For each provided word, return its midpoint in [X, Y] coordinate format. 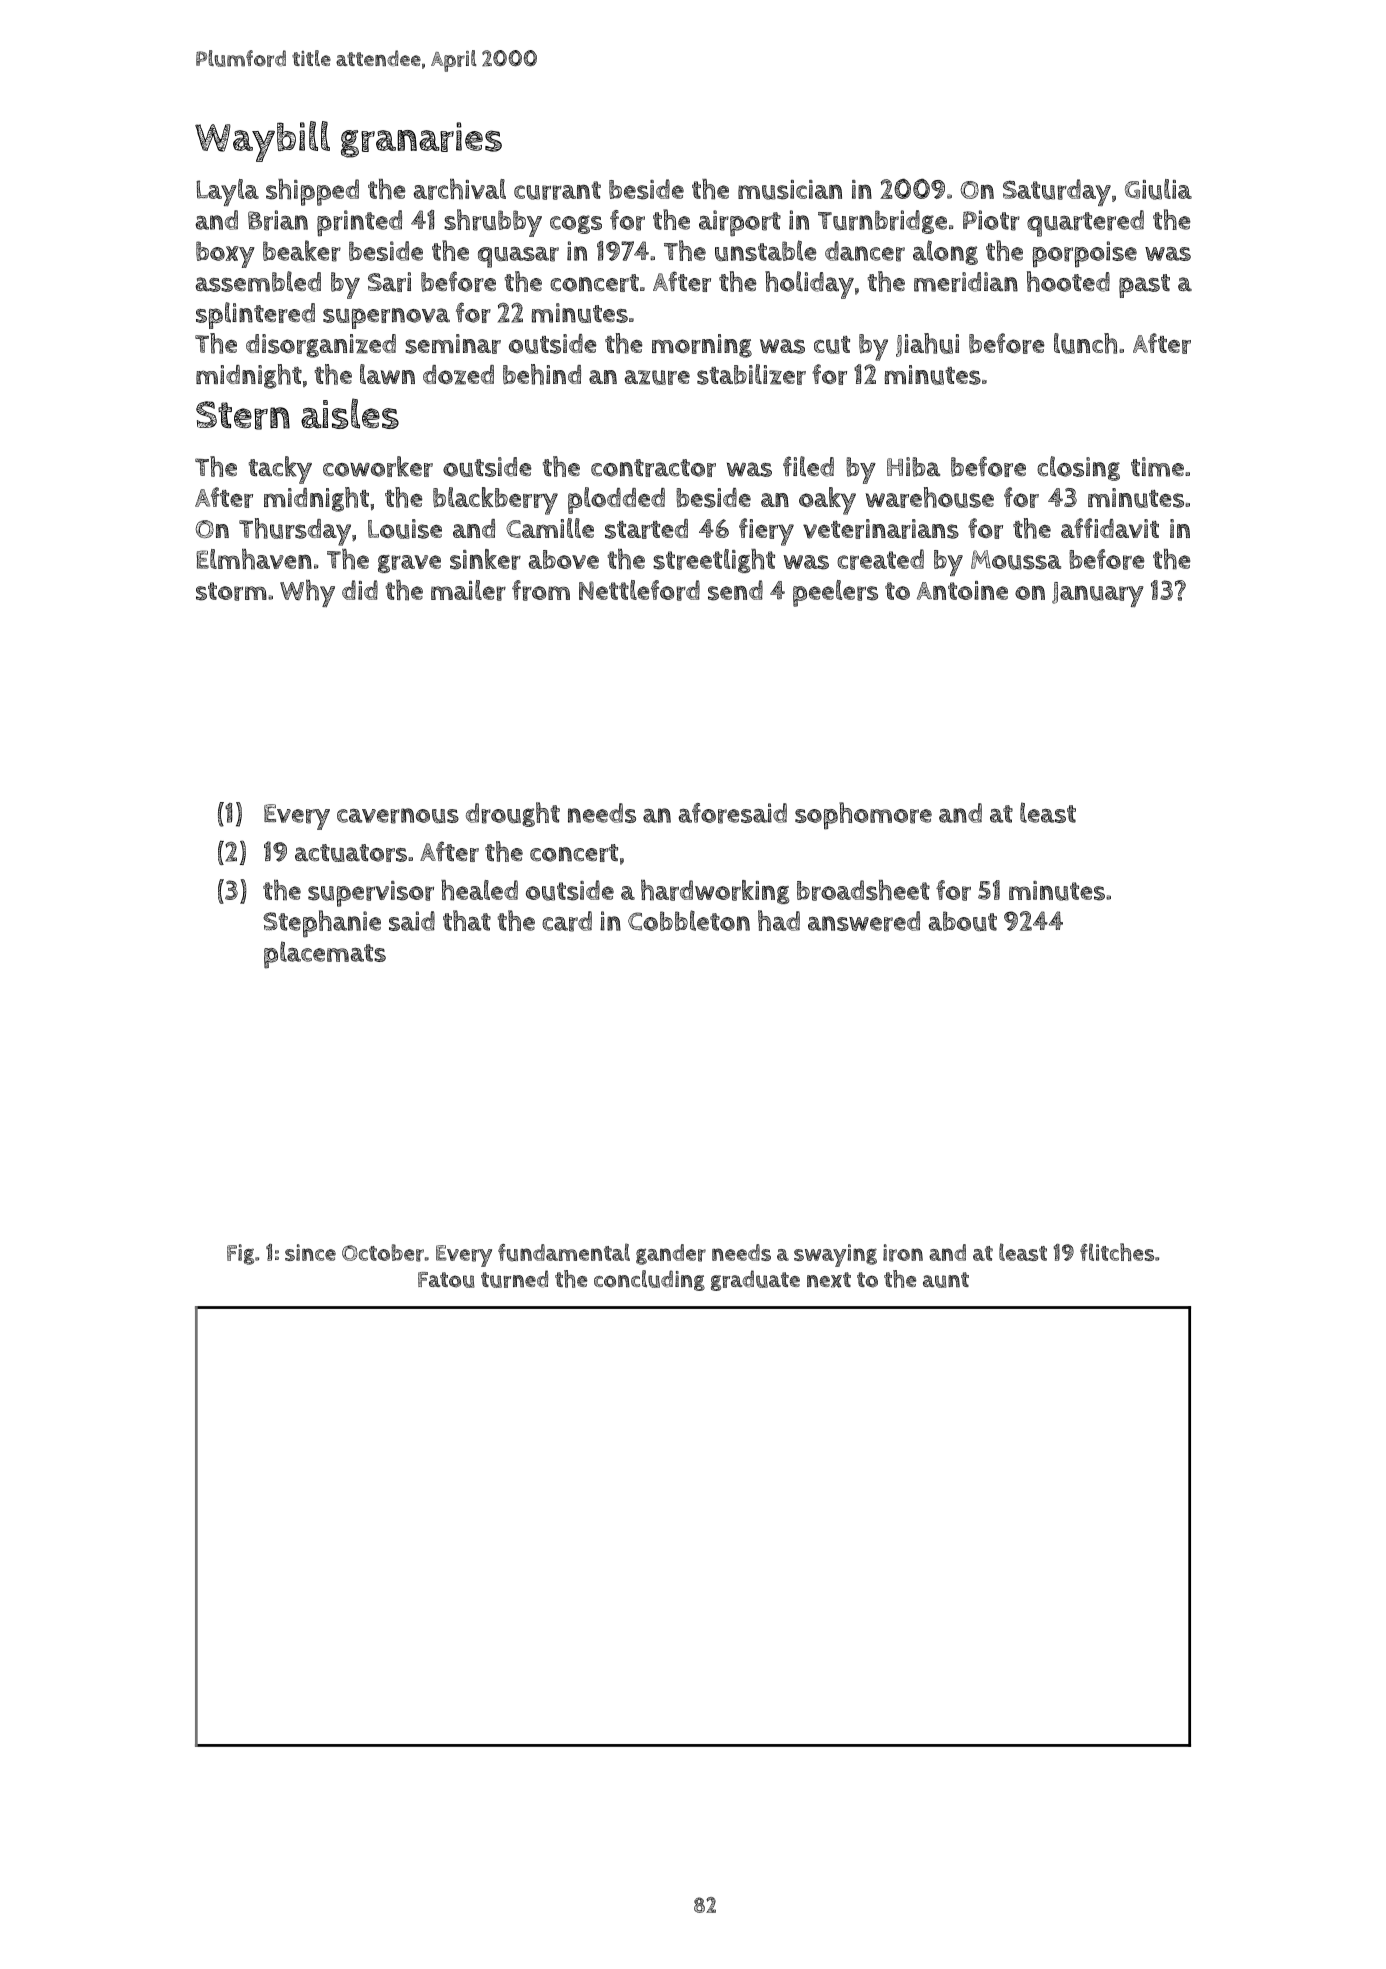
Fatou [446, 1280]
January [1098, 594]
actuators [351, 853]
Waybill [262, 141]
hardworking [715, 892]
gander [671, 1254]
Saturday [1057, 192]
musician [790, 190]
